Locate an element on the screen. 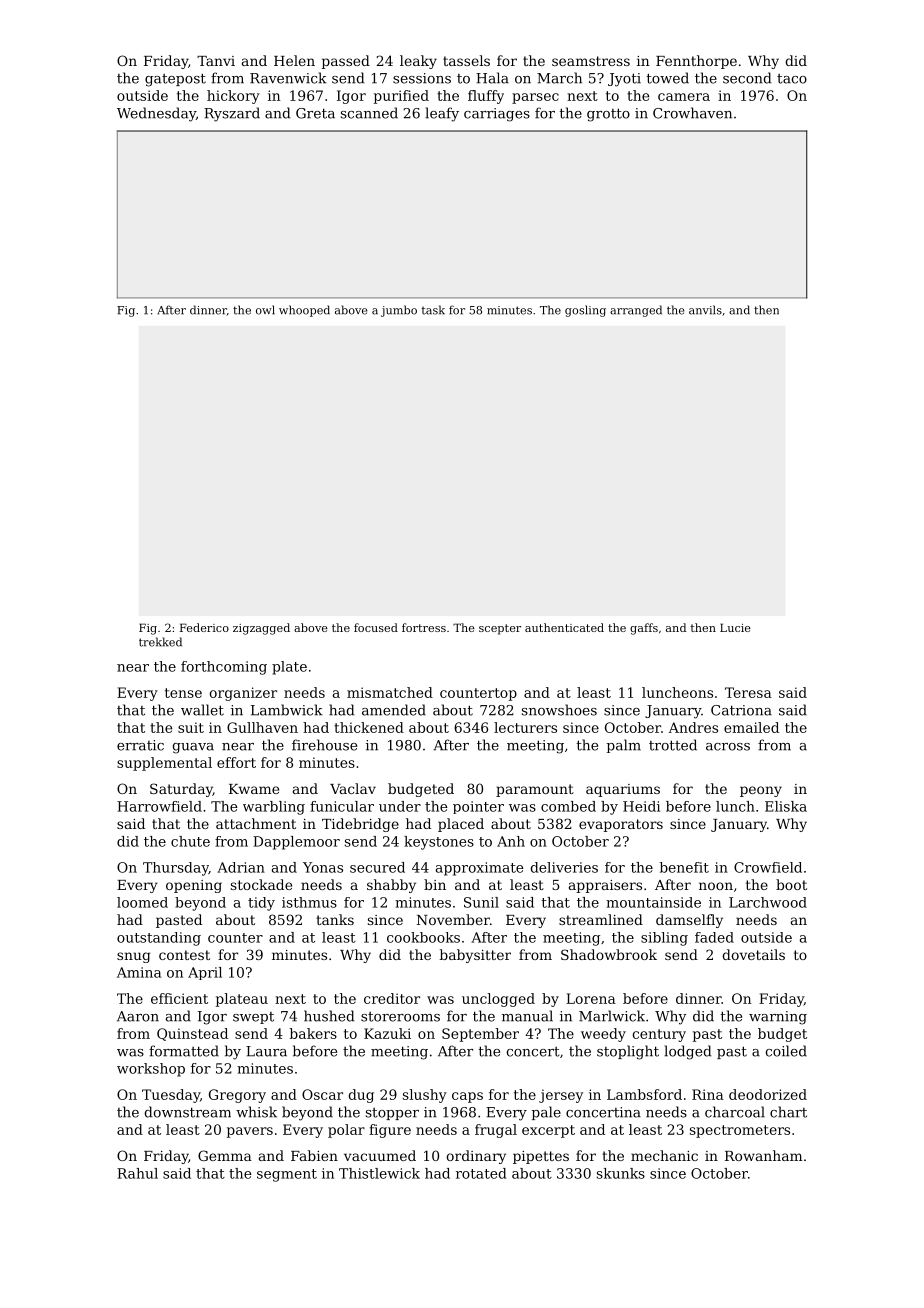  leafy is located at coordinates (442, 114).
